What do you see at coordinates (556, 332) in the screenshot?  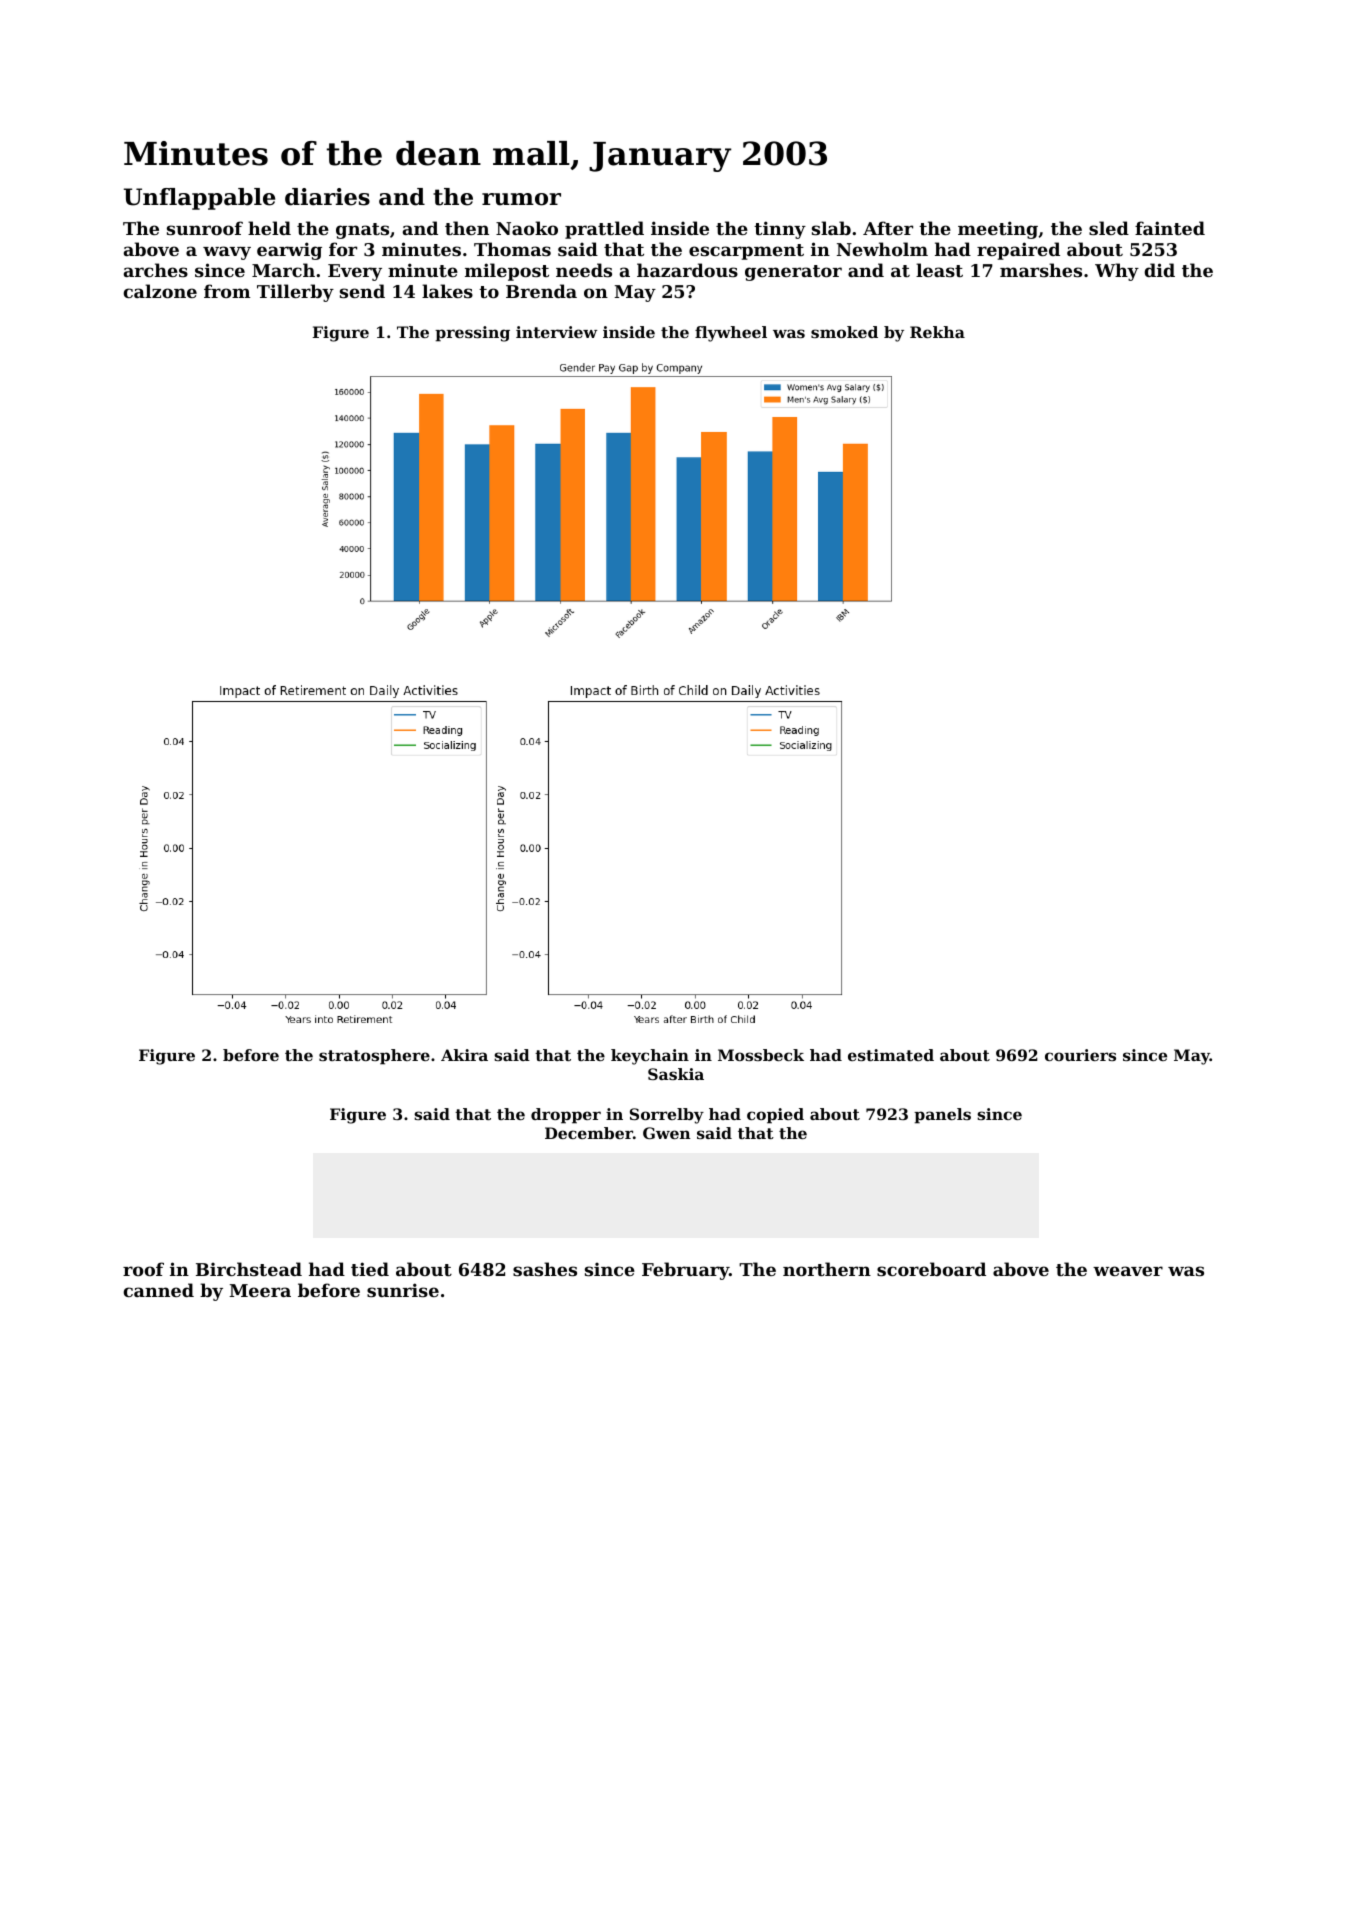 I see `interview` at bounding box center [556, 332].
